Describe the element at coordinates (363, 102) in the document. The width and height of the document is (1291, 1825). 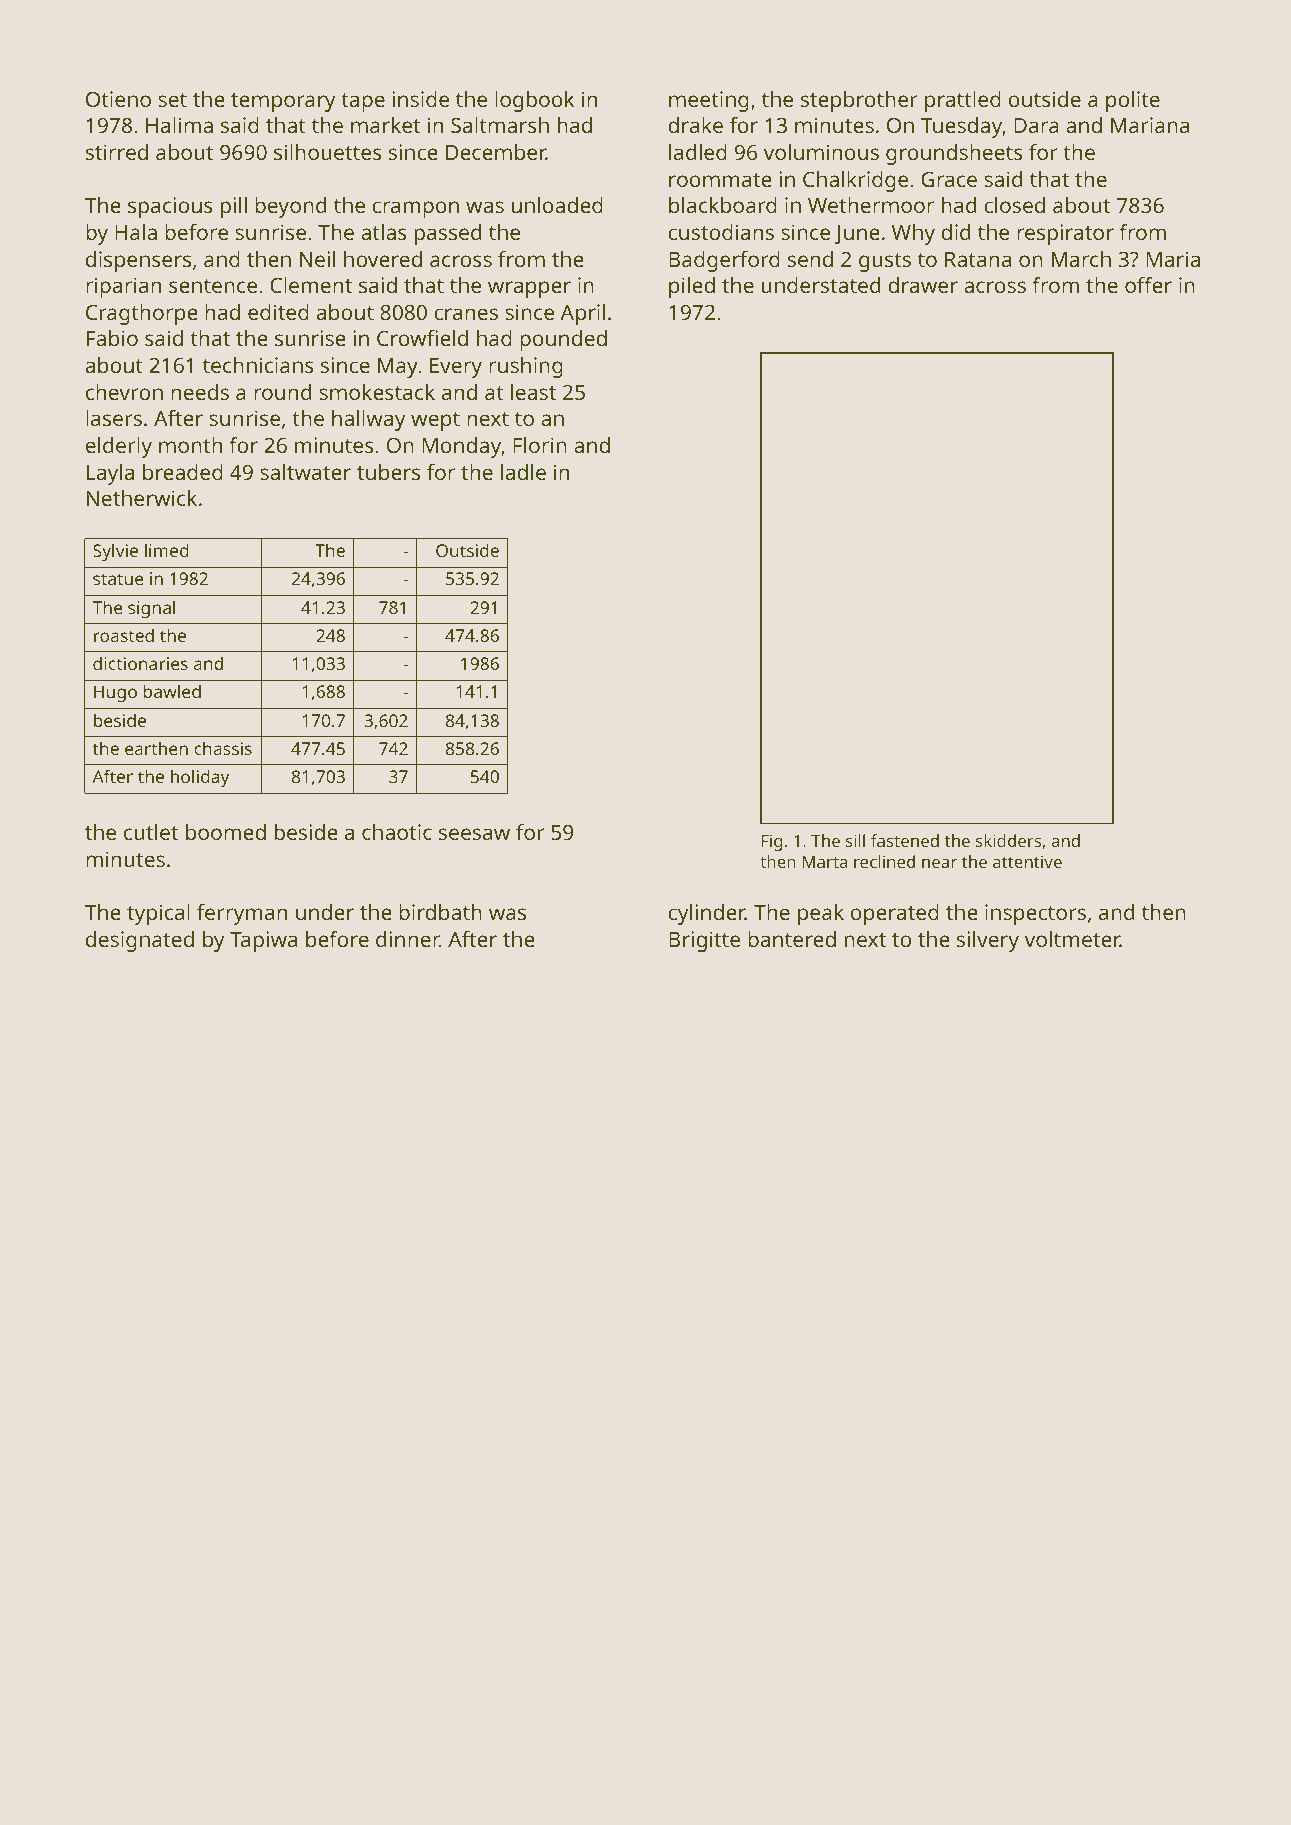
I see `tape` at that location.
